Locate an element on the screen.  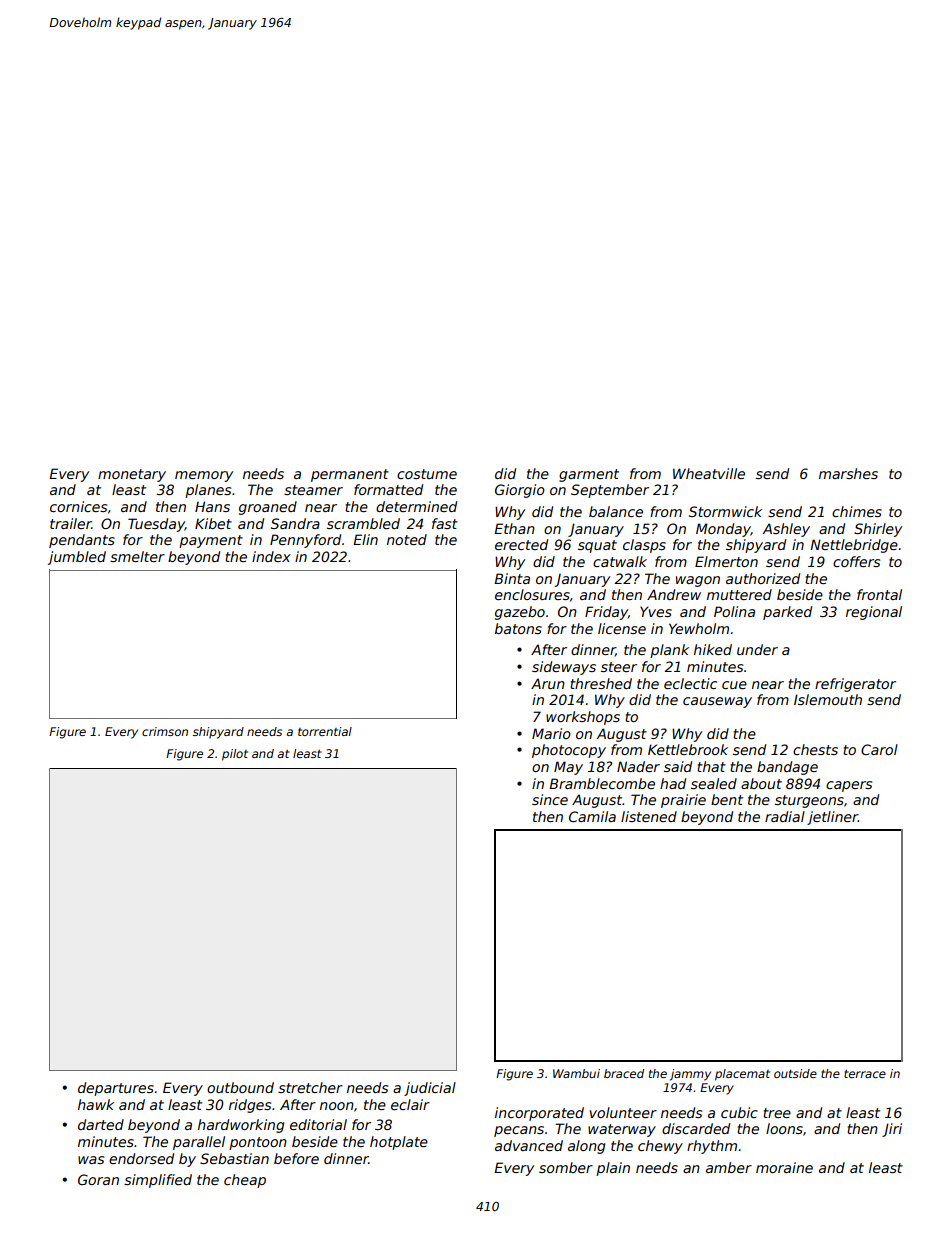
moraine is located at coordinates (784, 1167).
